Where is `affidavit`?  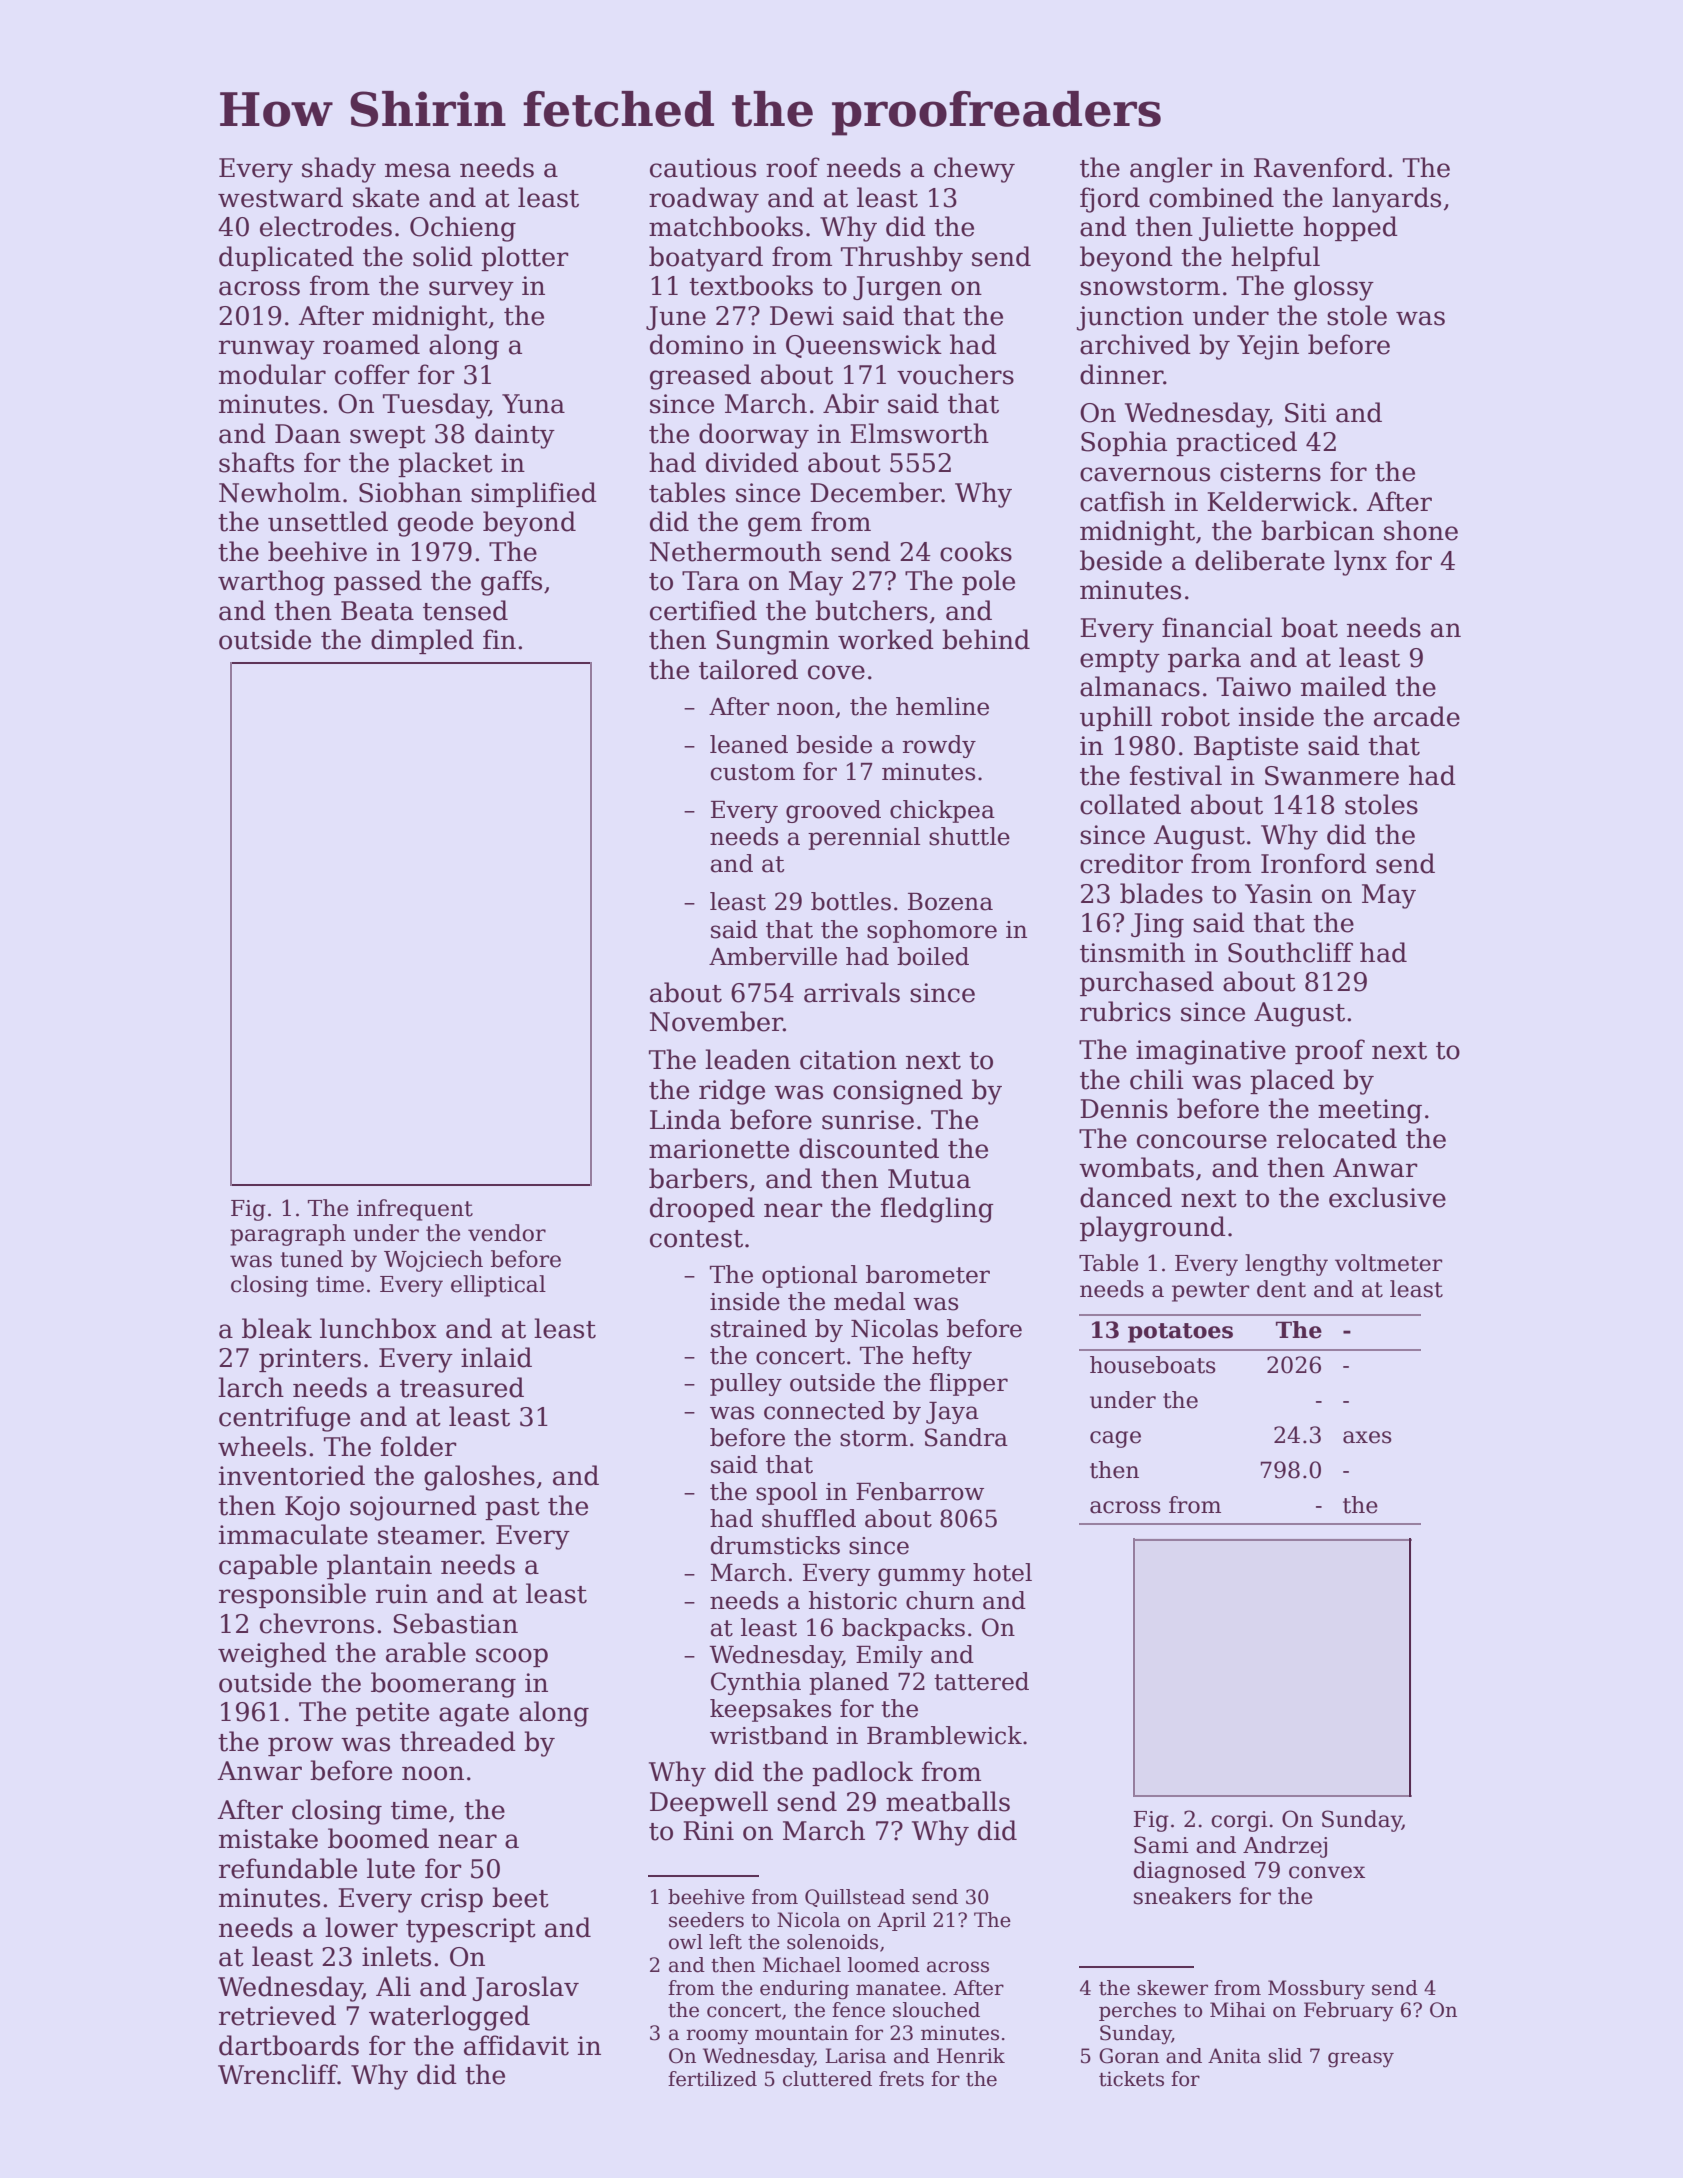
affidavit is located at coordinates (516, 2045).
